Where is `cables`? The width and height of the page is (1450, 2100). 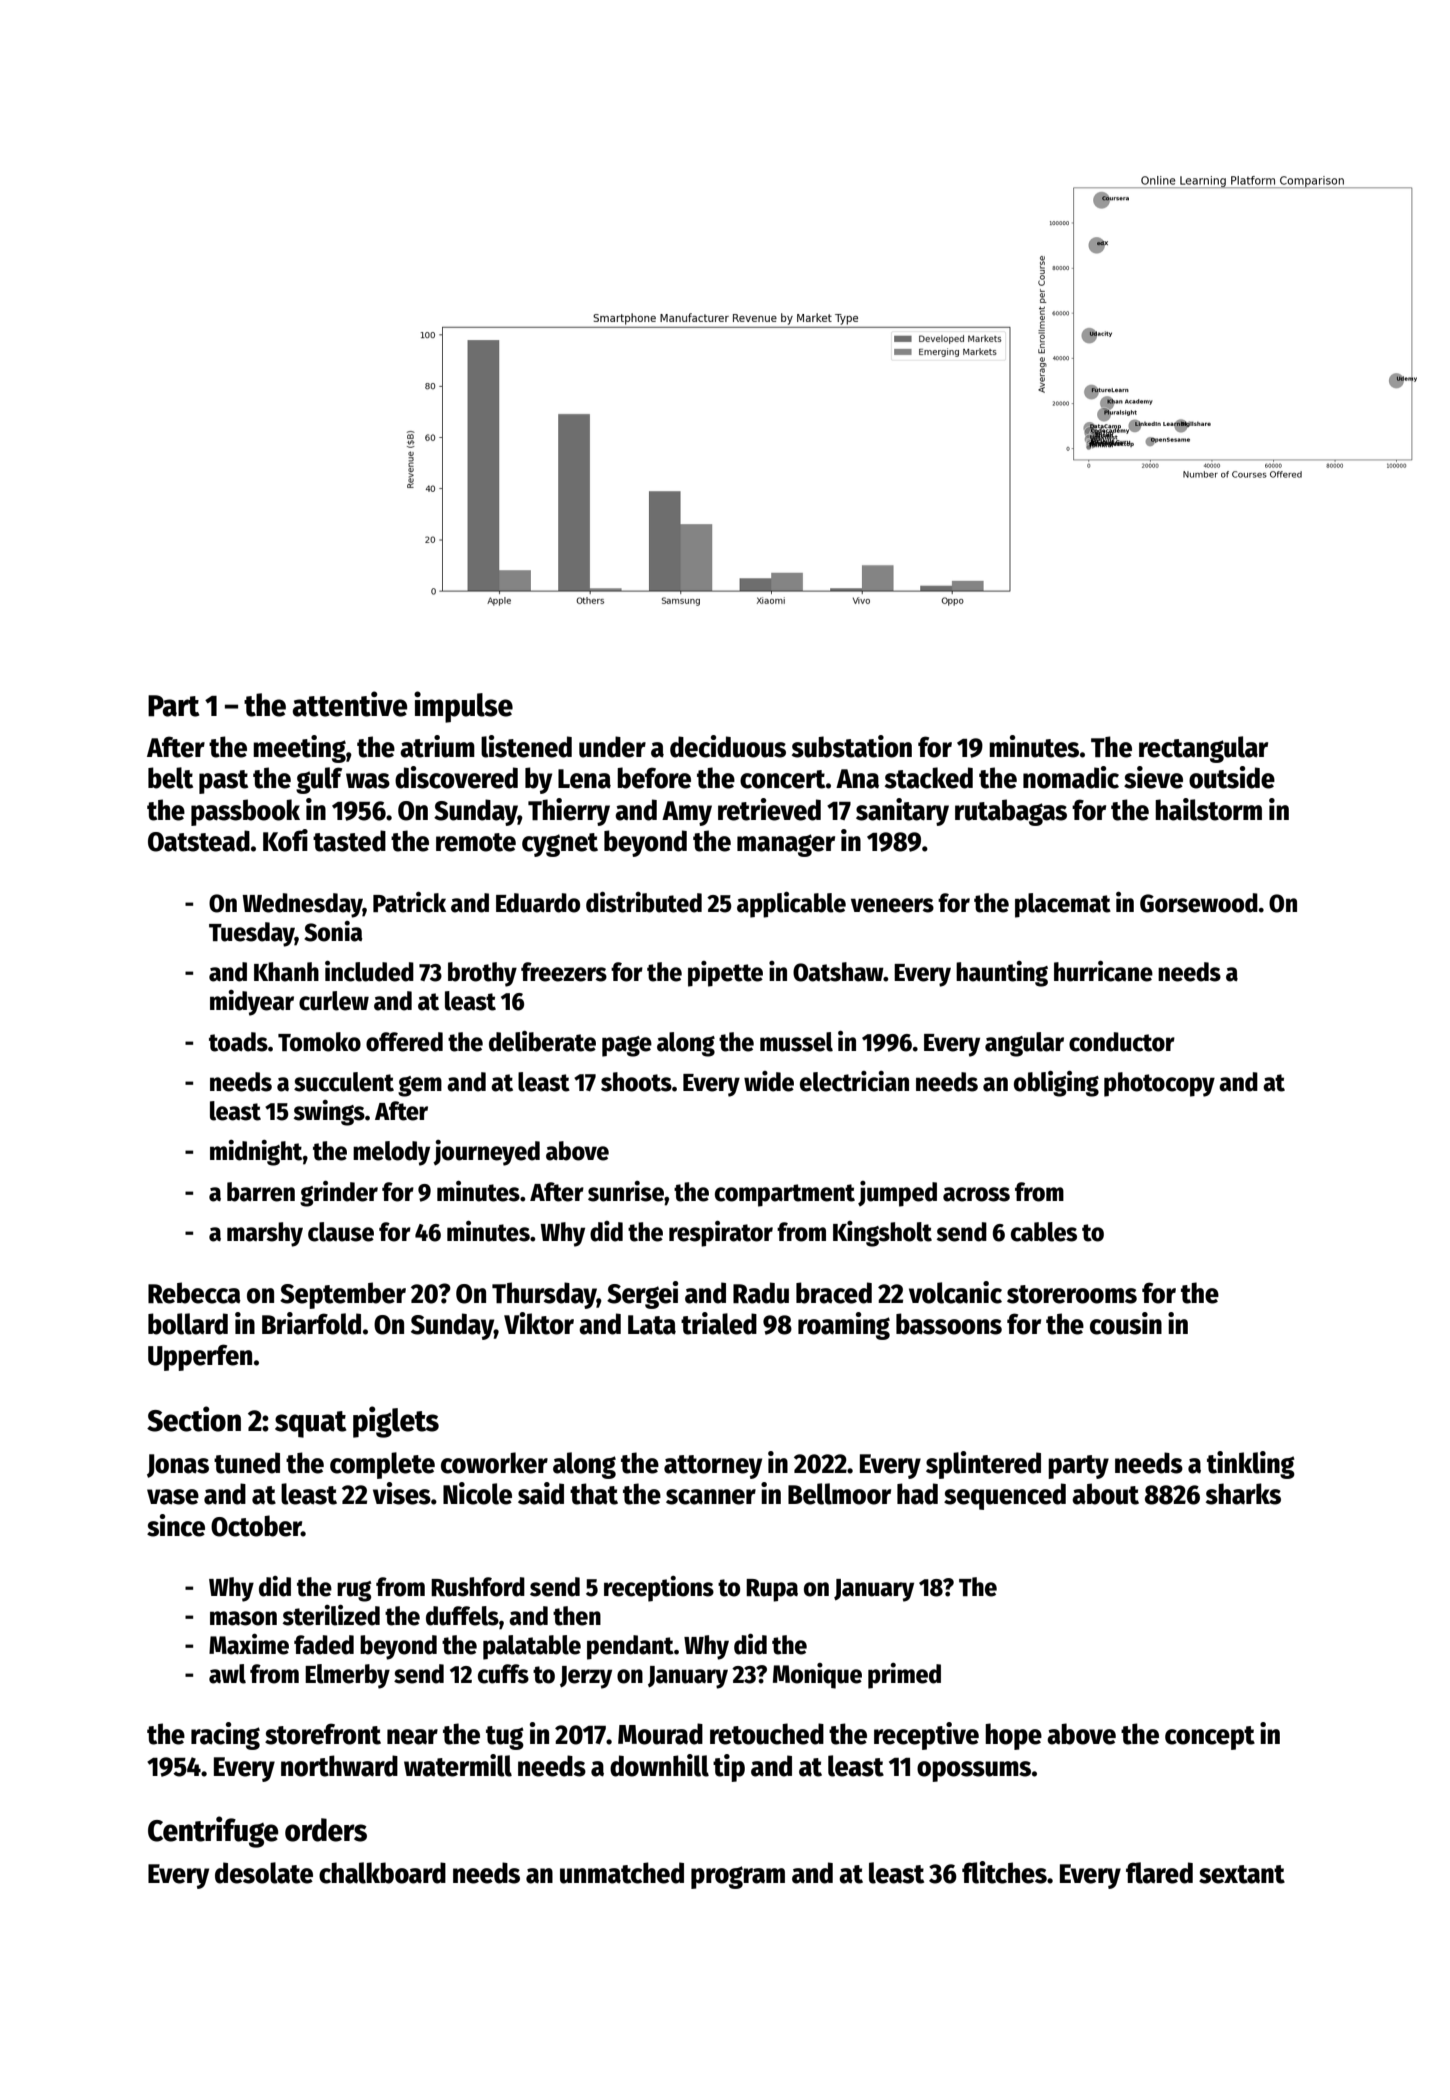
cables is located at coordinates (1044, 1232).
